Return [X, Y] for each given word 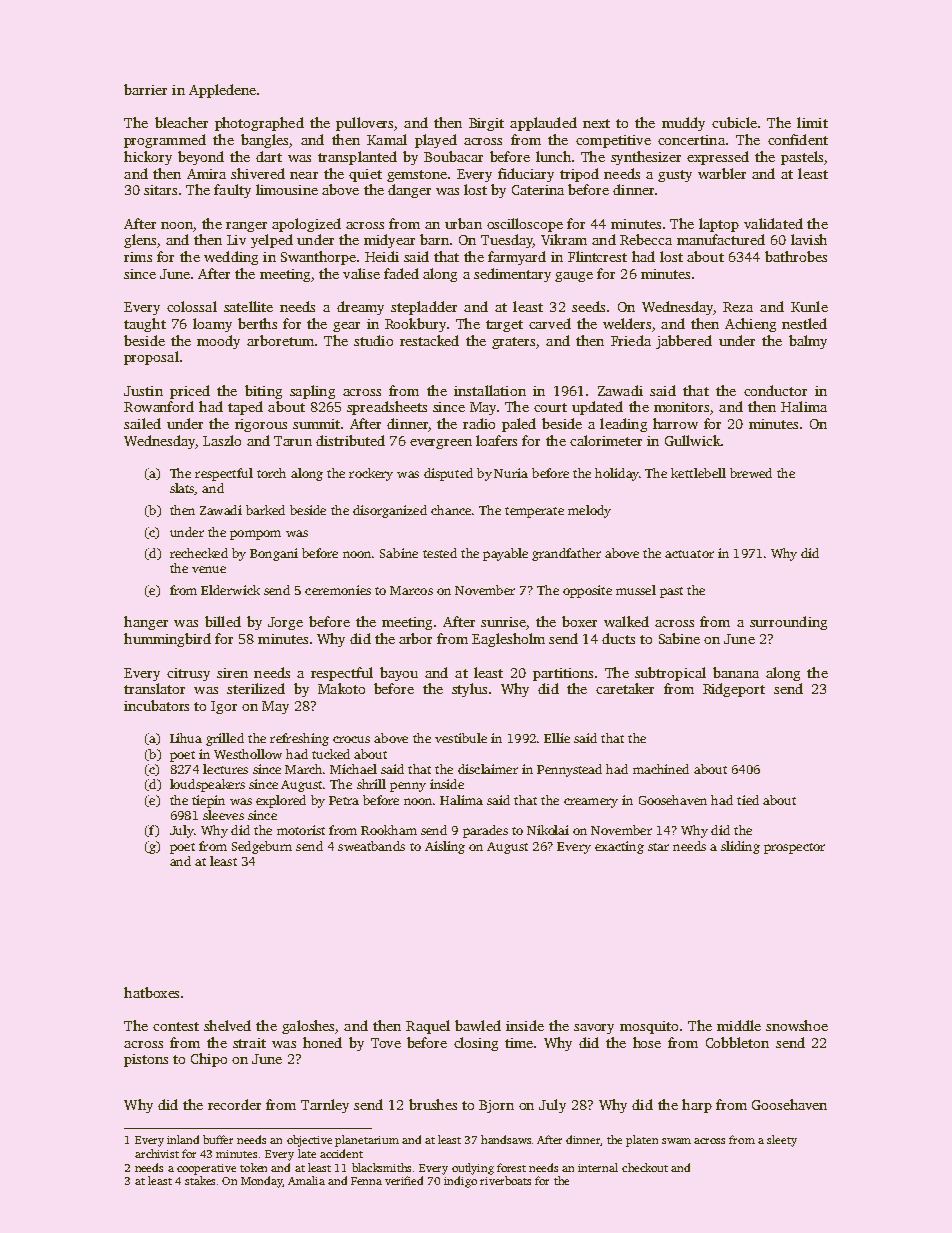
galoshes [308, 1027]
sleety [782, 1141]
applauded [543, 124]
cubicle [734, 122]
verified [404, 1180]
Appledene [222, 91]
